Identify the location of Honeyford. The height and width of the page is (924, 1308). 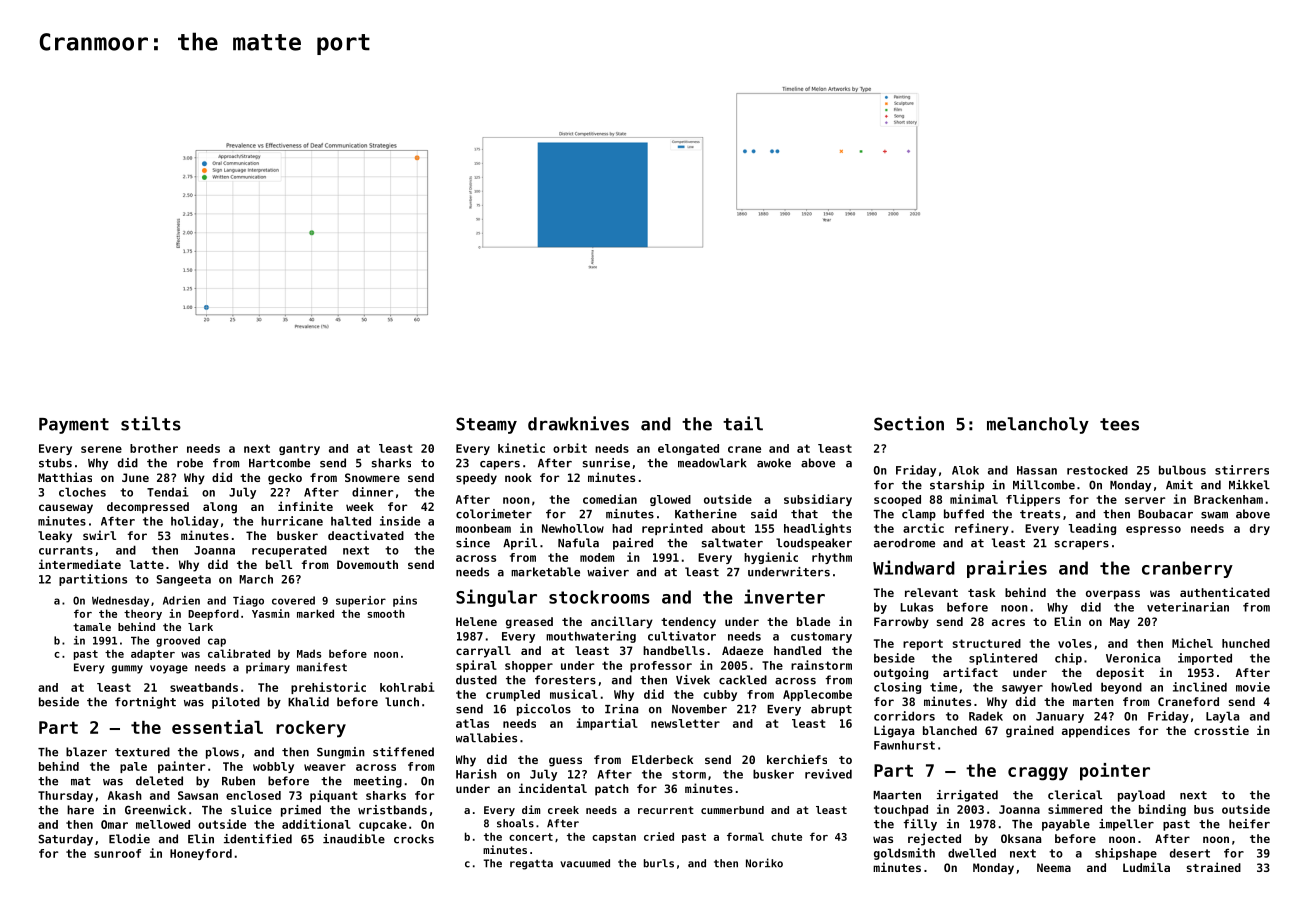
(201, 854).
